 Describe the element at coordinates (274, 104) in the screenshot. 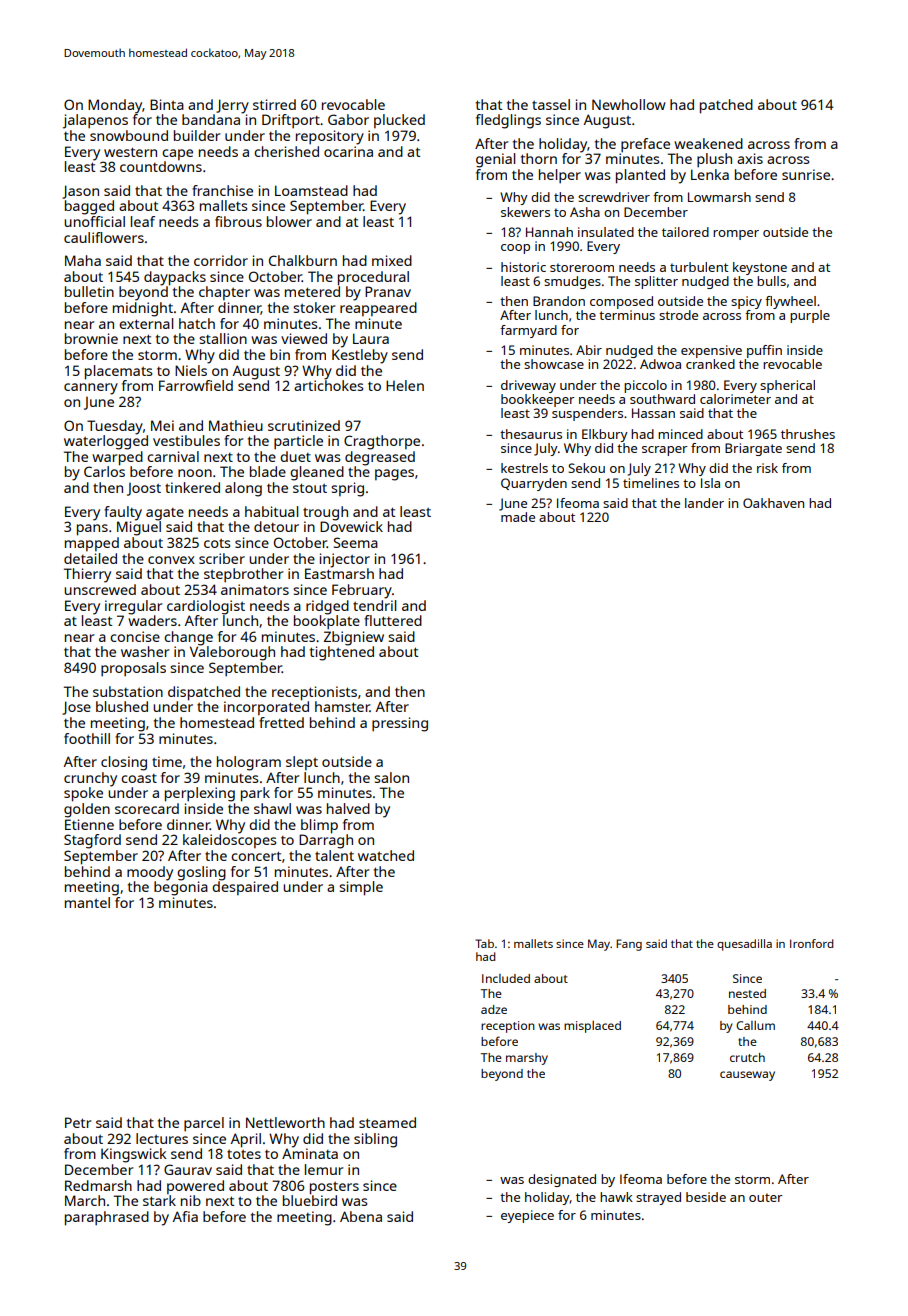

I see `stirred` at that location.
